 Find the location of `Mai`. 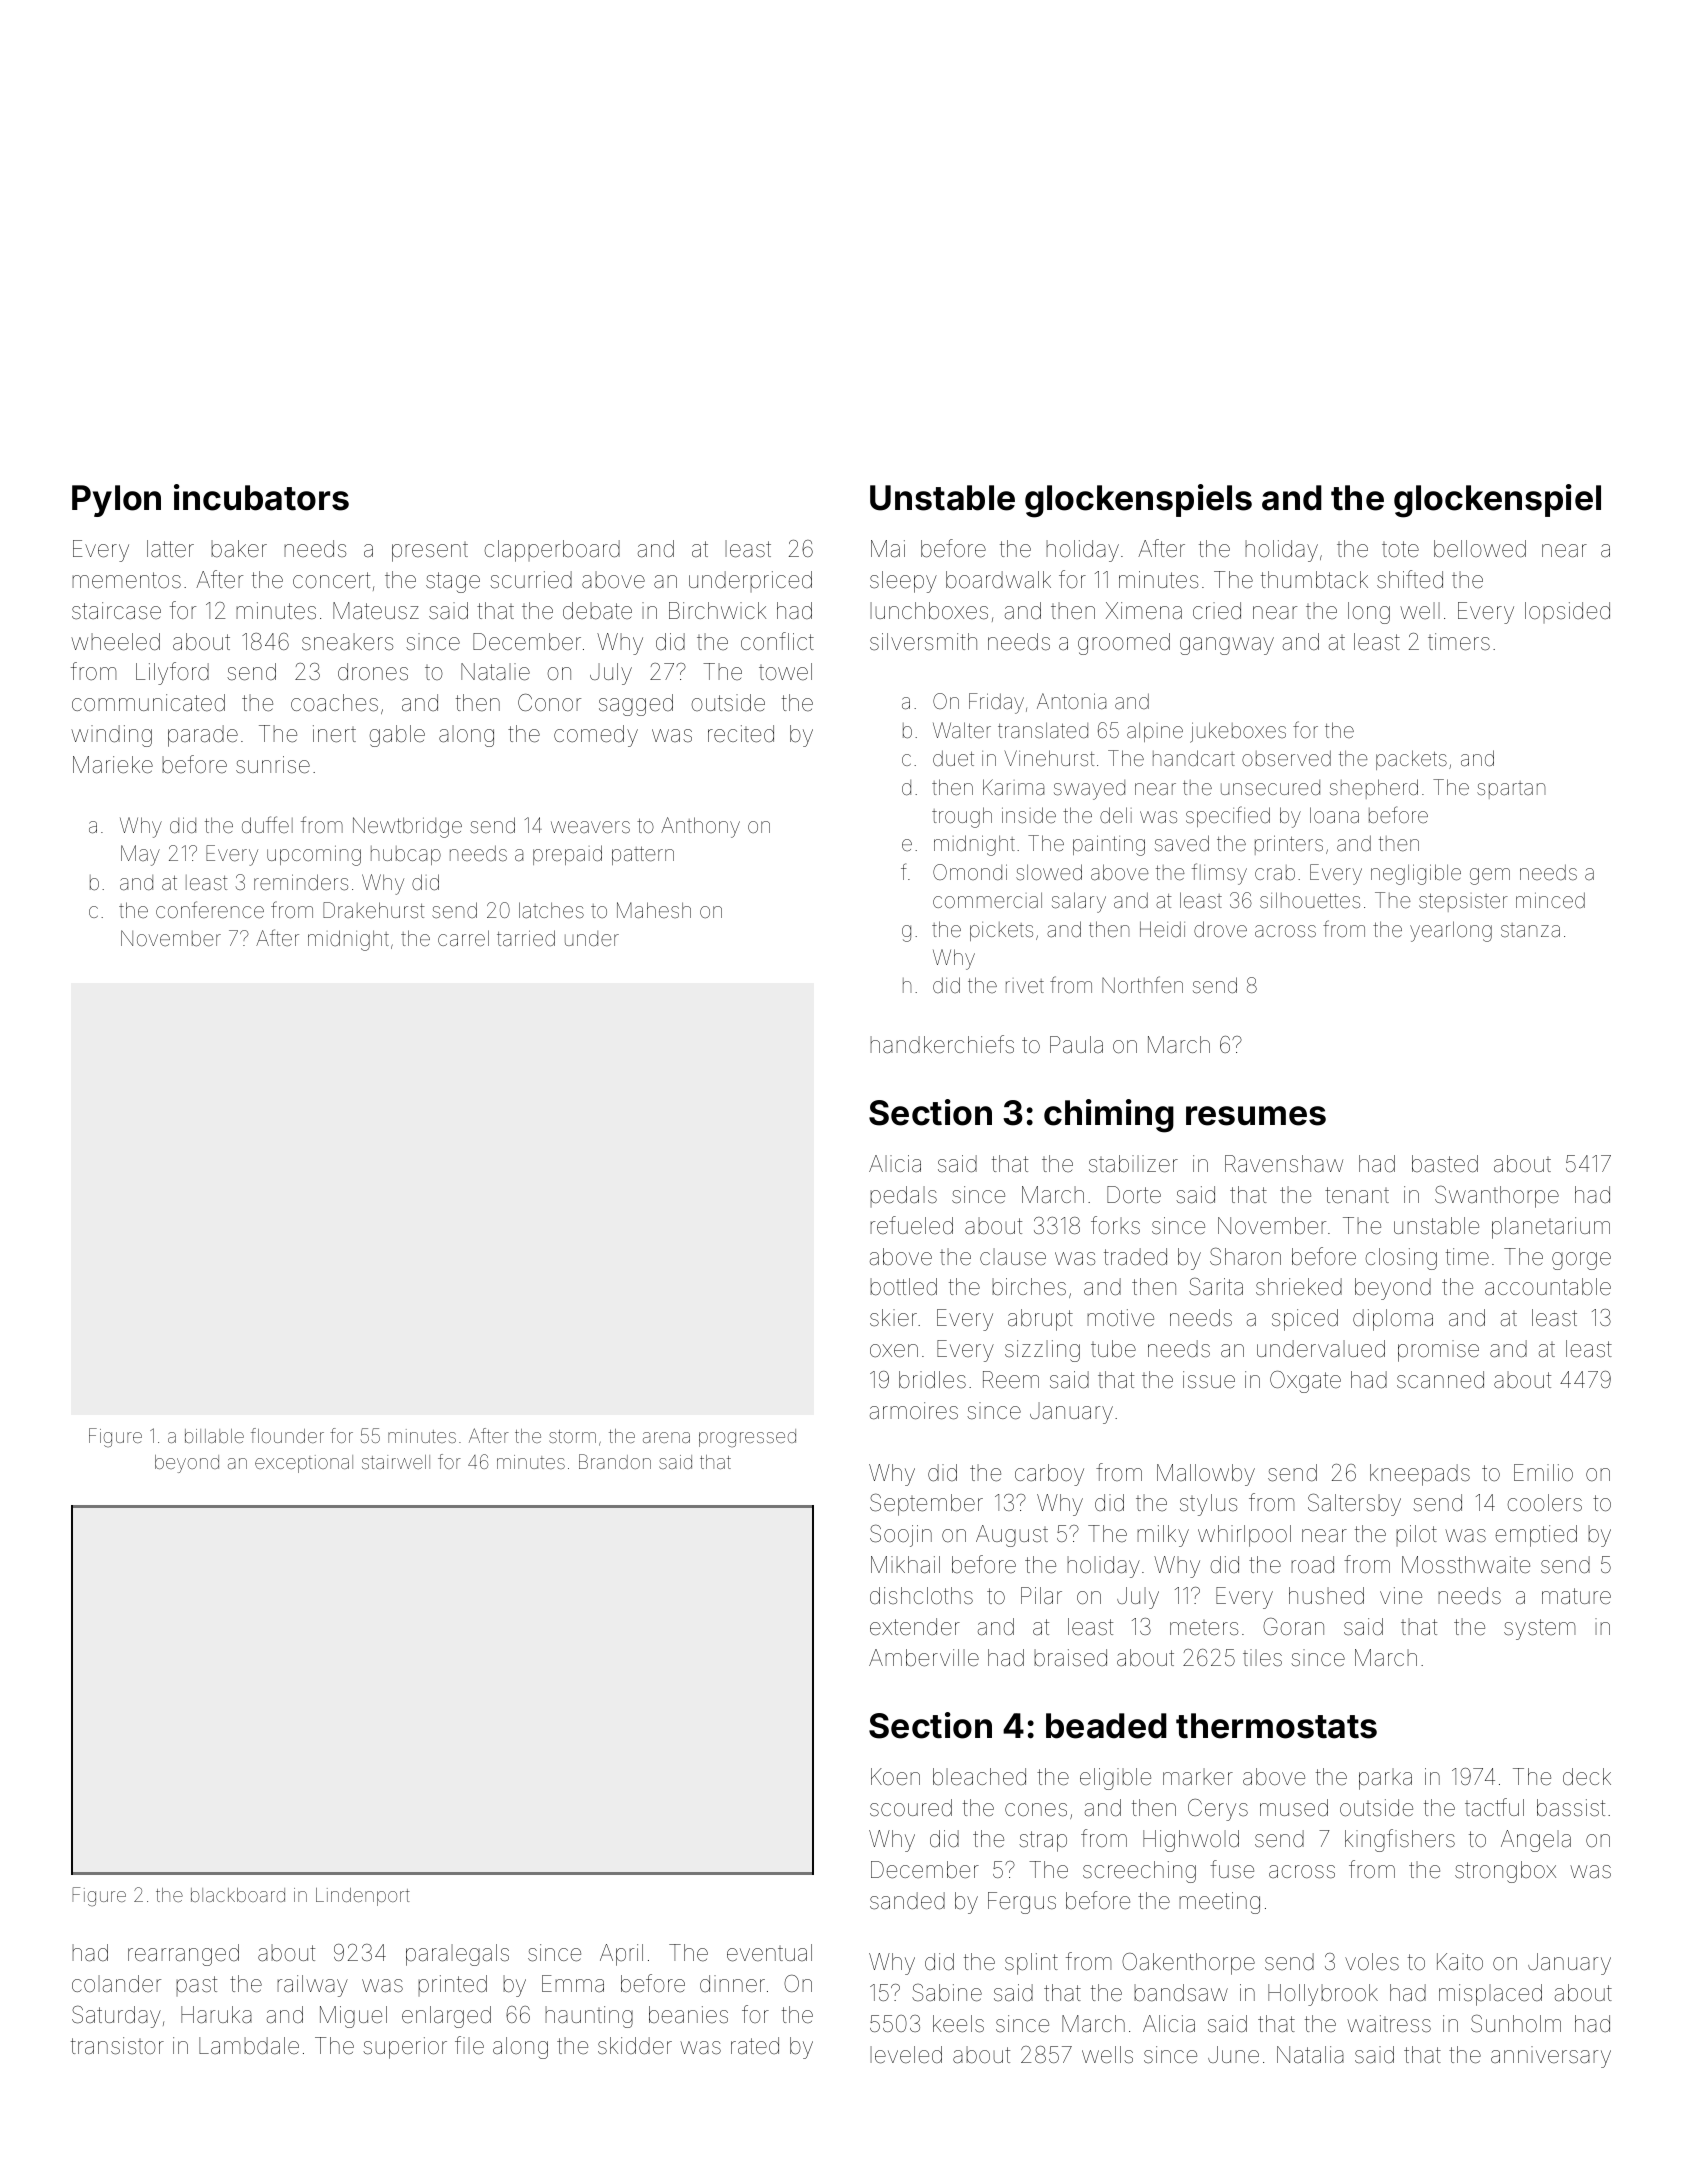

Mai is located at coordinates (888, 549).
